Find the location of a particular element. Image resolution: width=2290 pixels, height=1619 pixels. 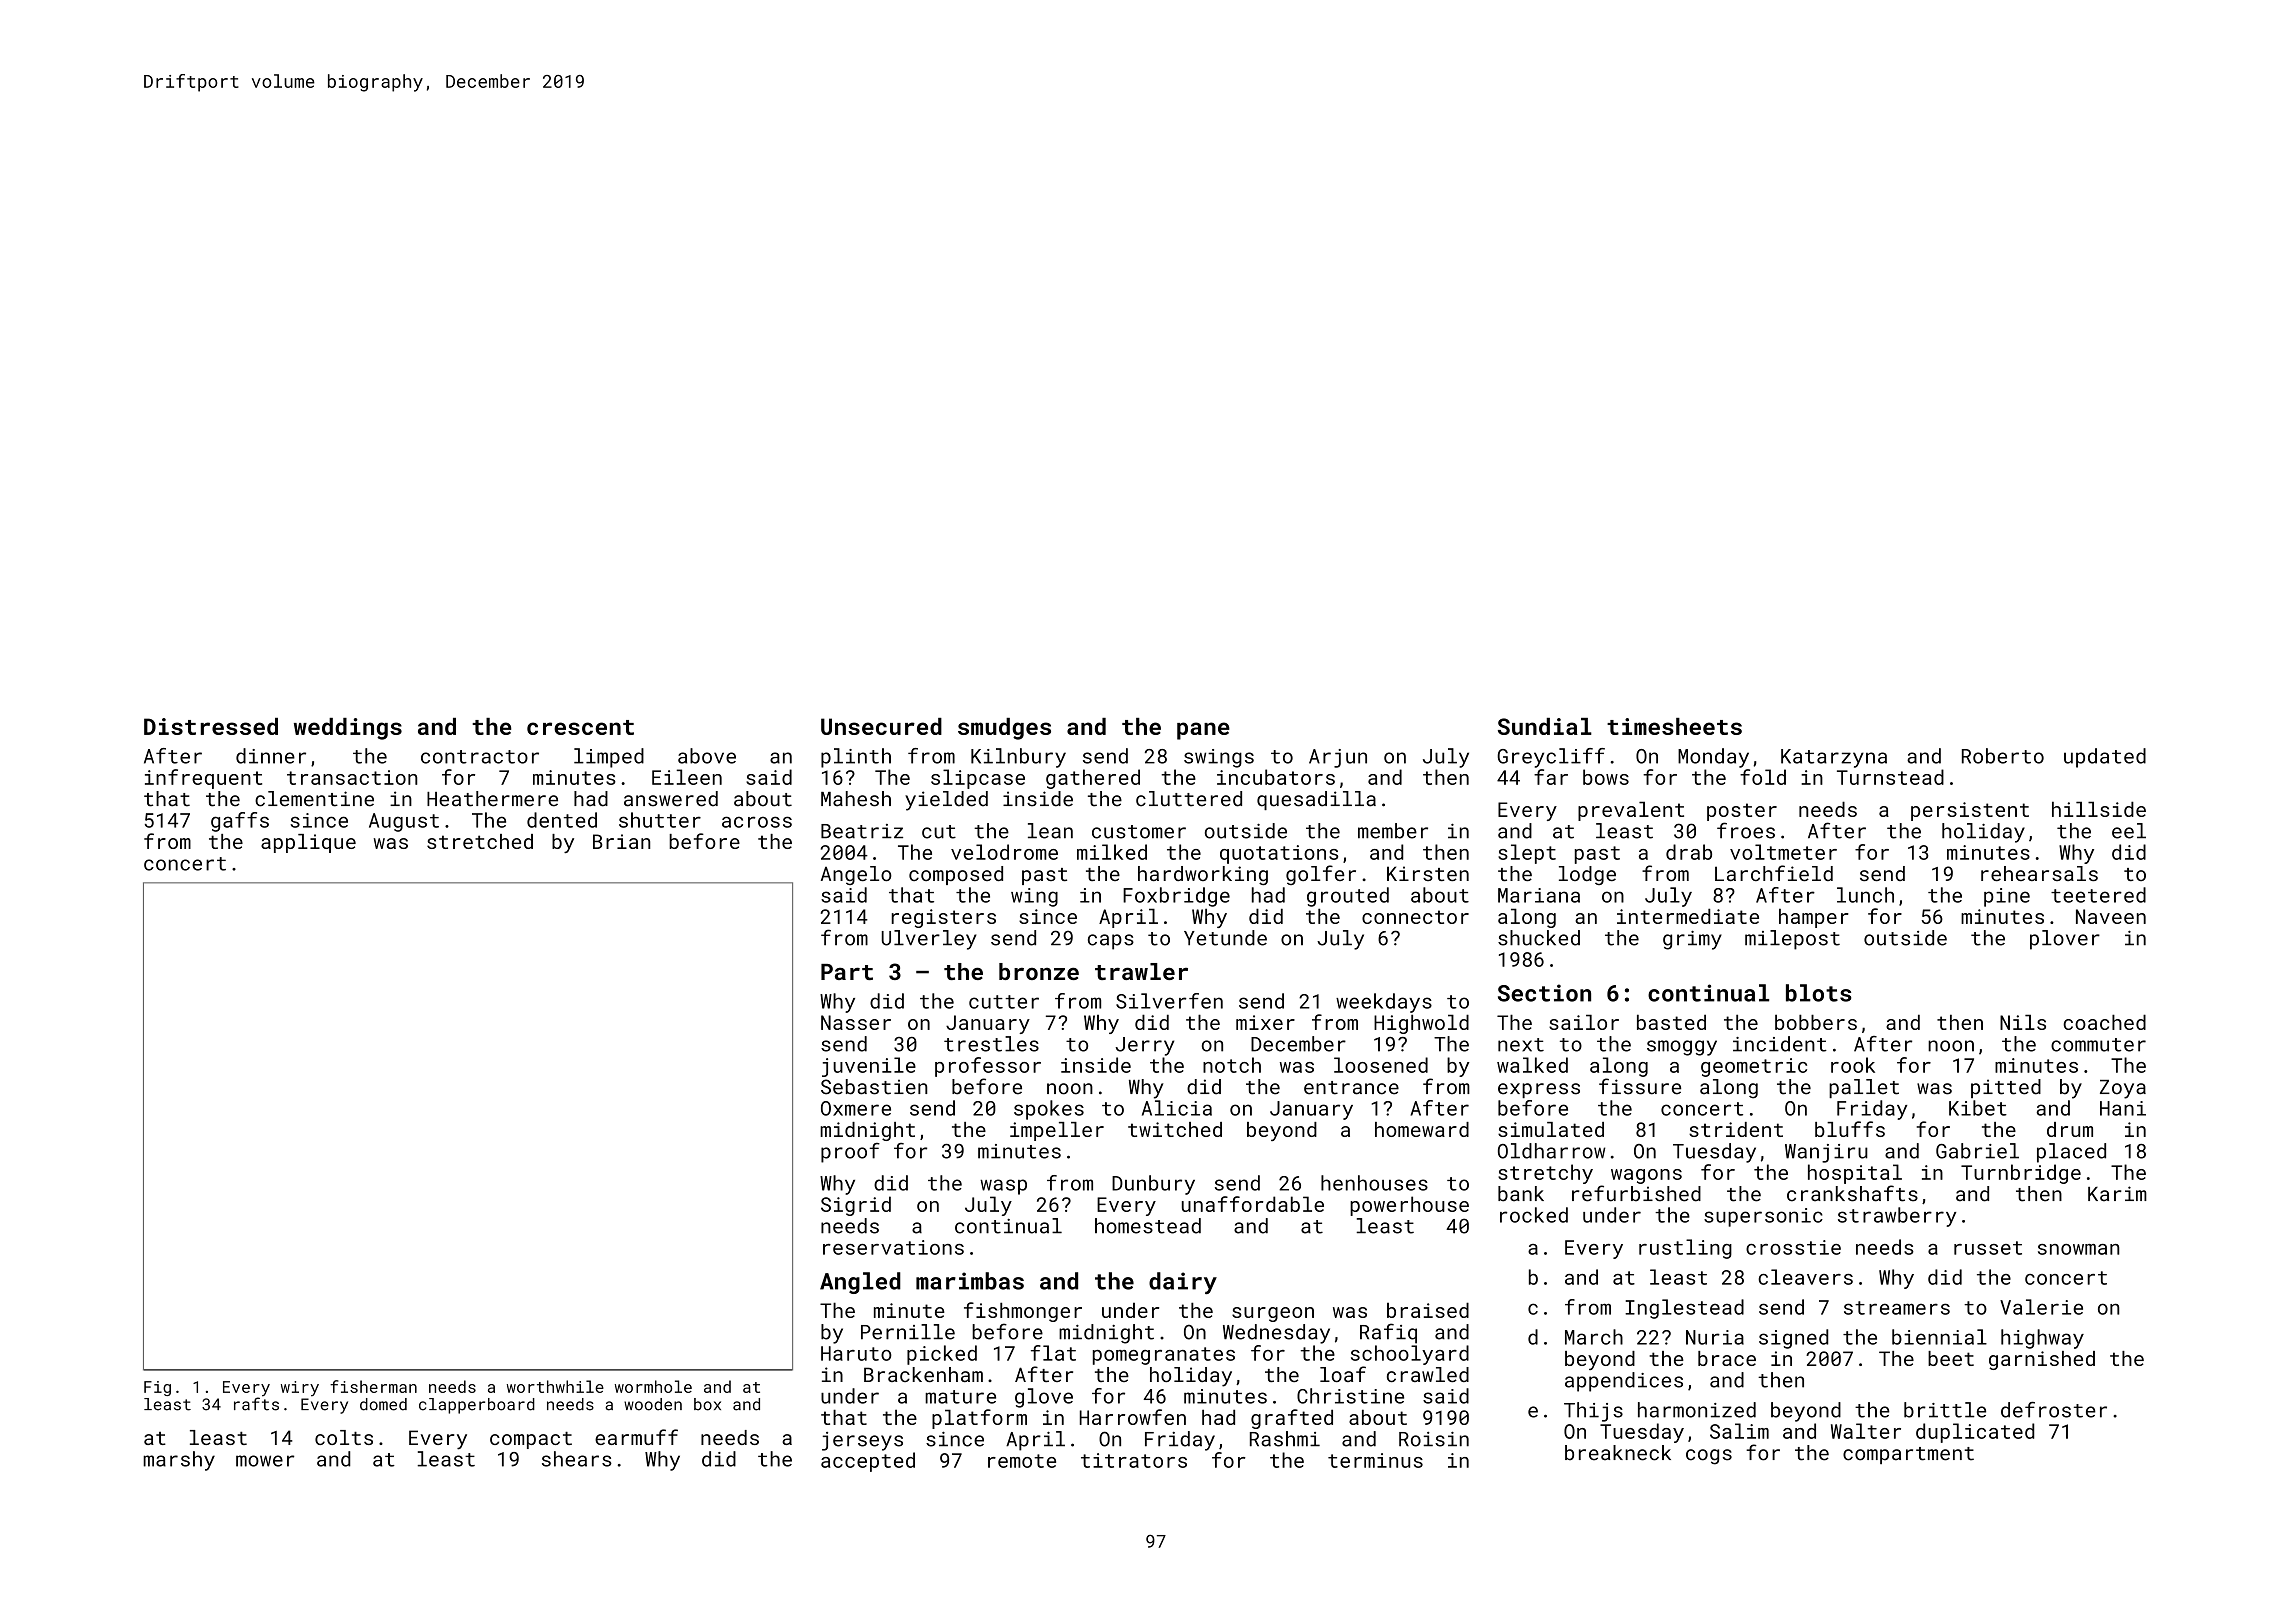

shears is located at coordinates (577, 1459).
